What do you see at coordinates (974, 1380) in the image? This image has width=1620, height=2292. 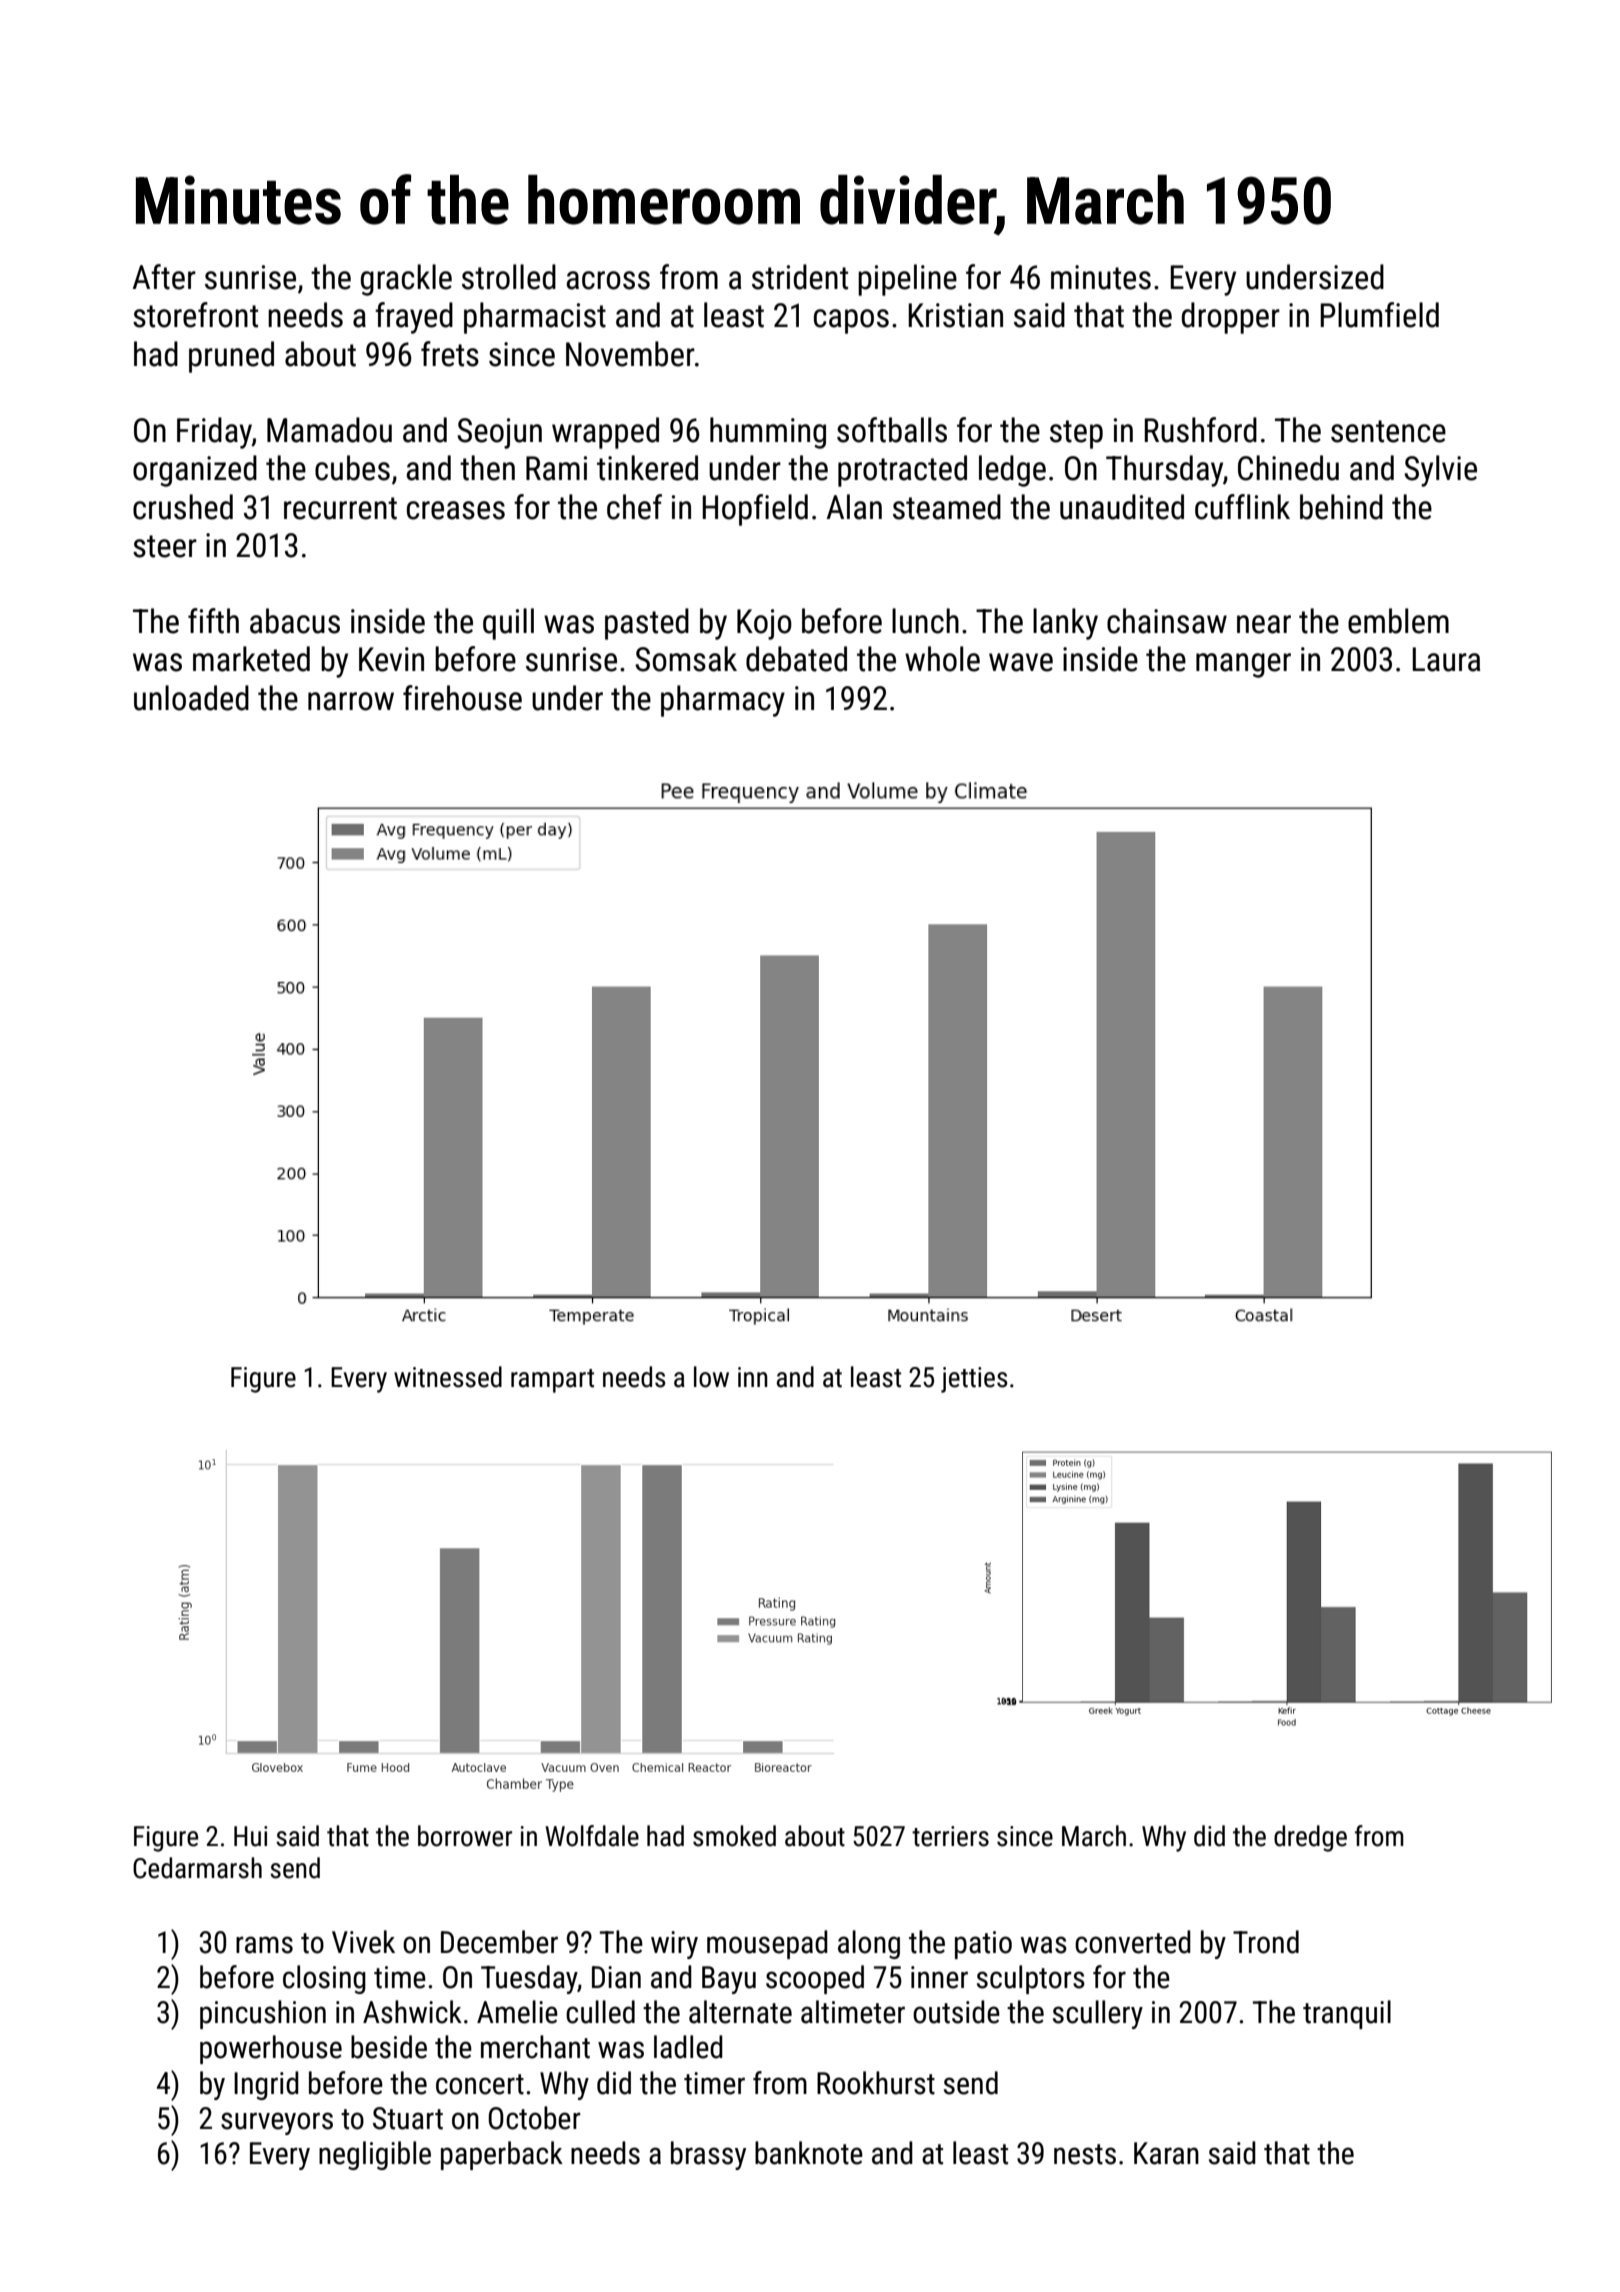 I see `jetties` at bounding box center [974, 1380].
